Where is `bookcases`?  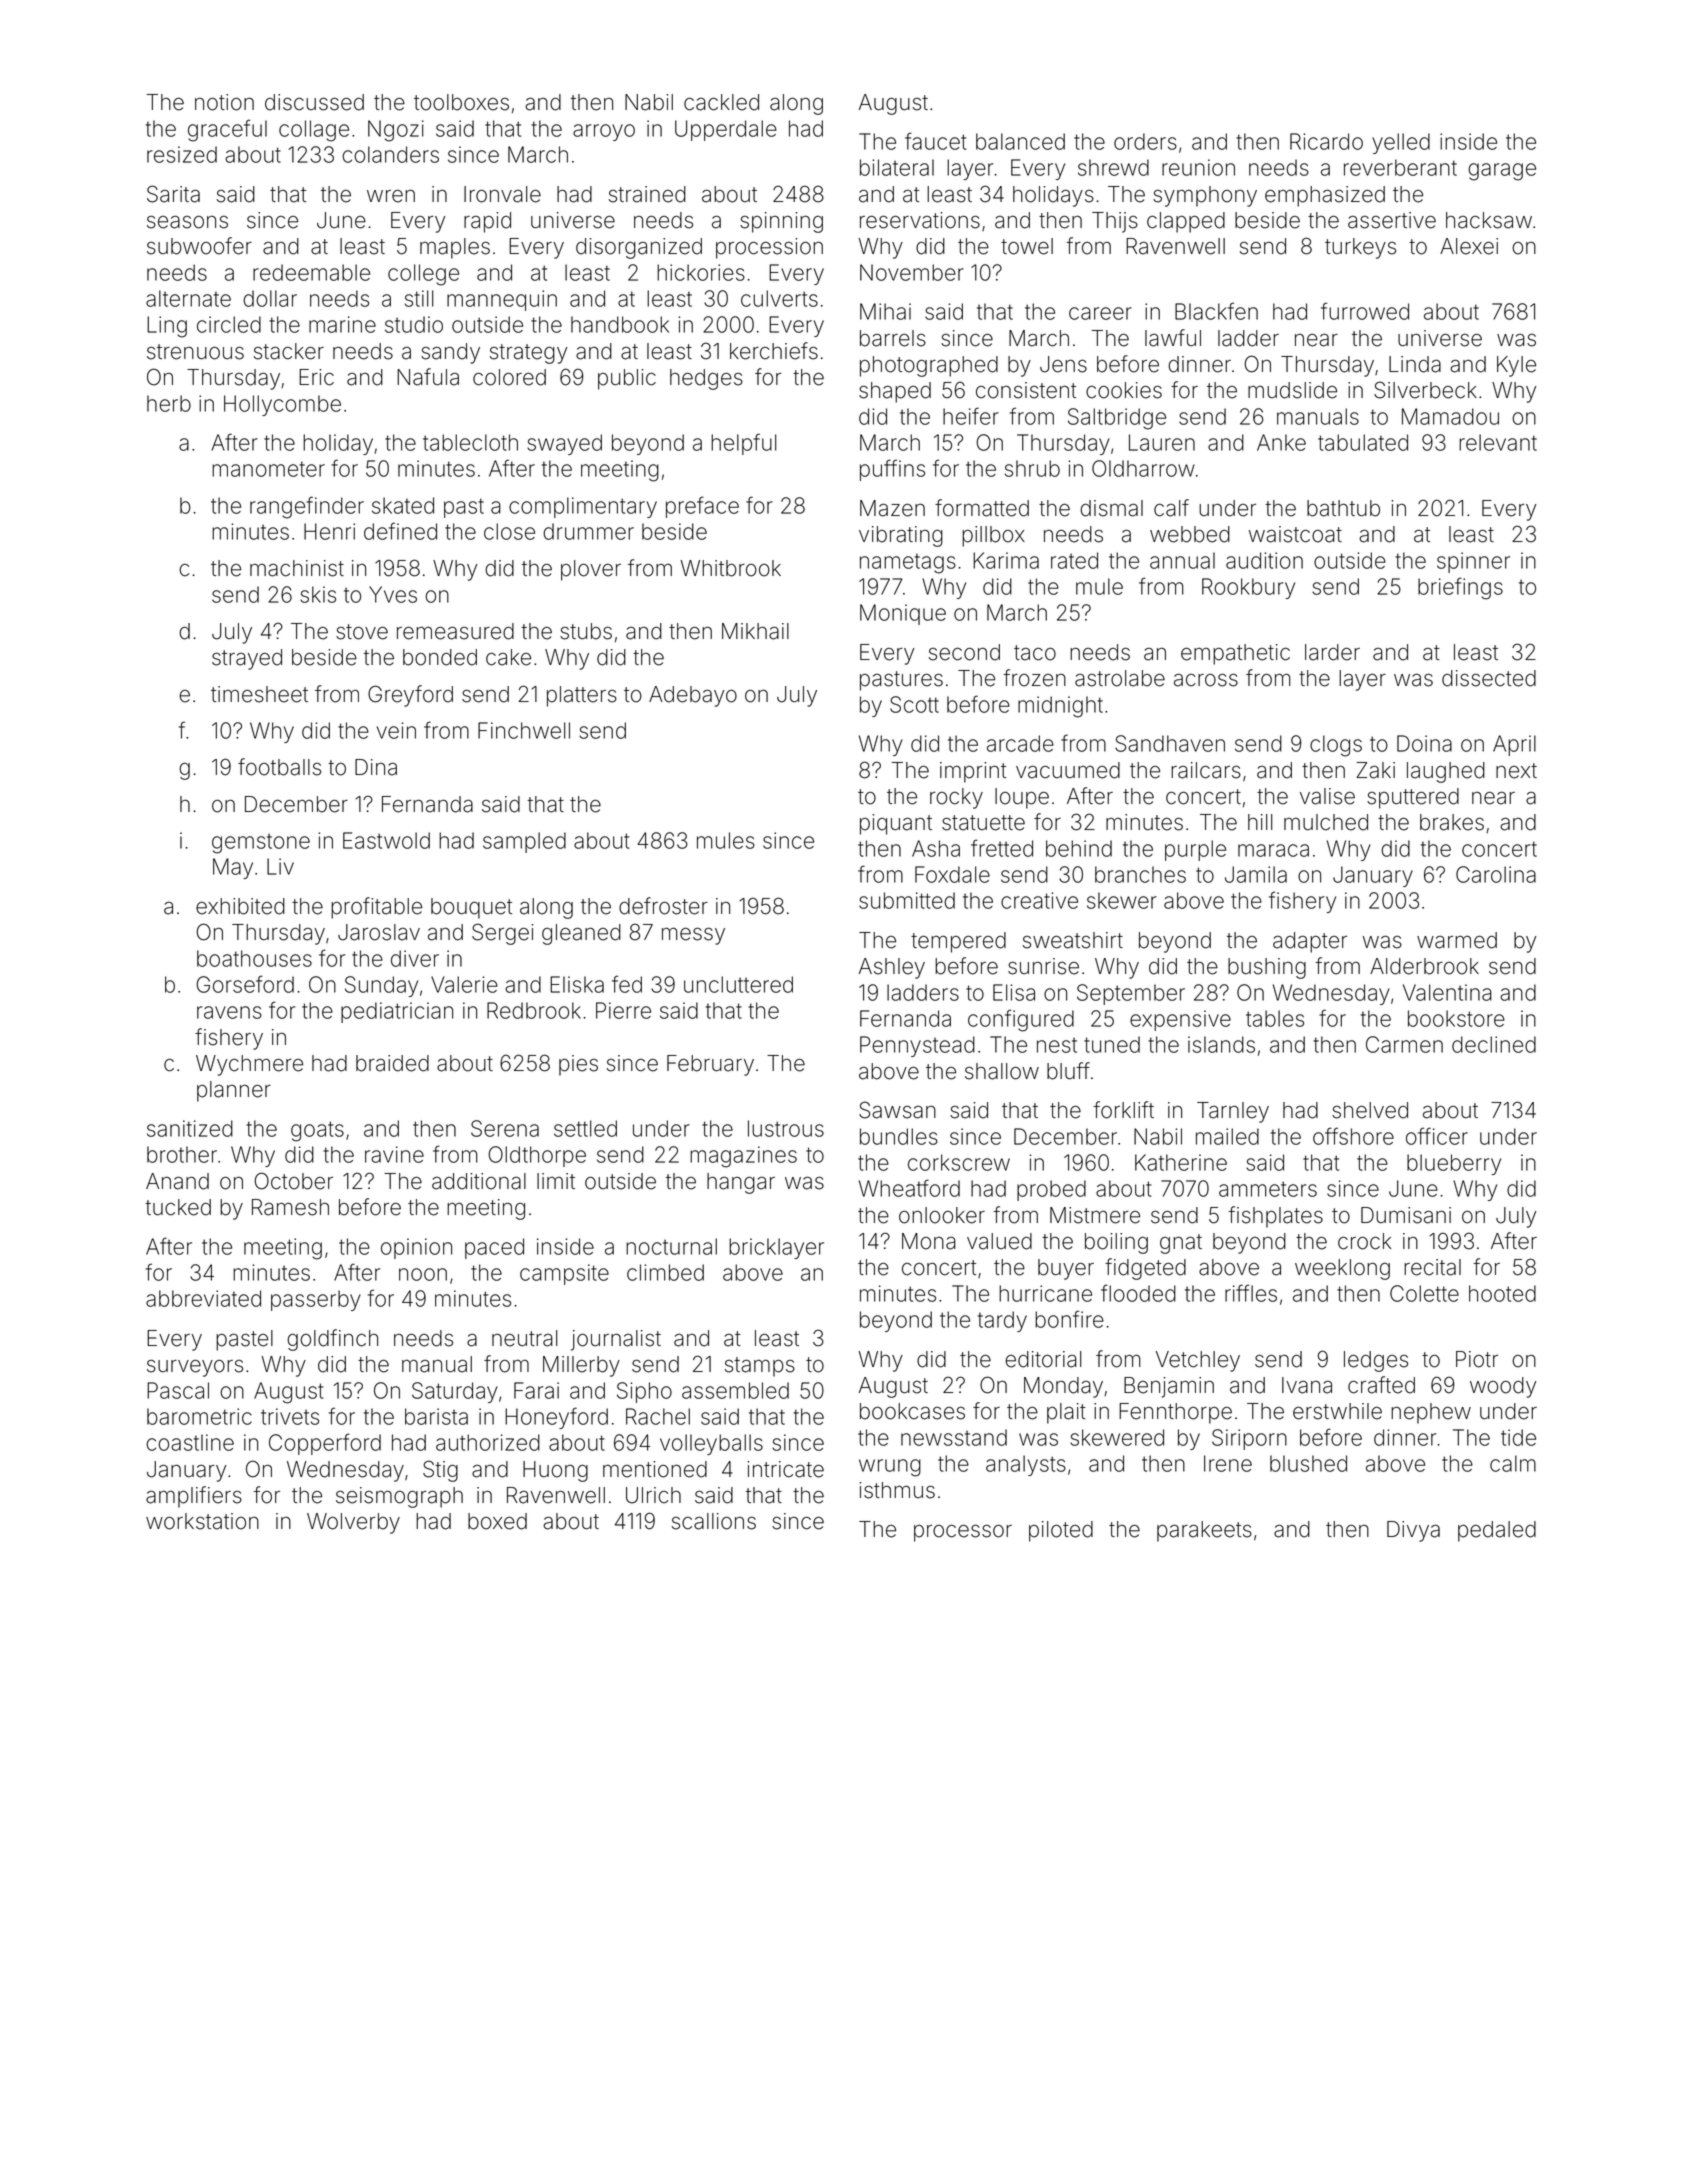
bookcases is located at coordinates (912, 1411).
